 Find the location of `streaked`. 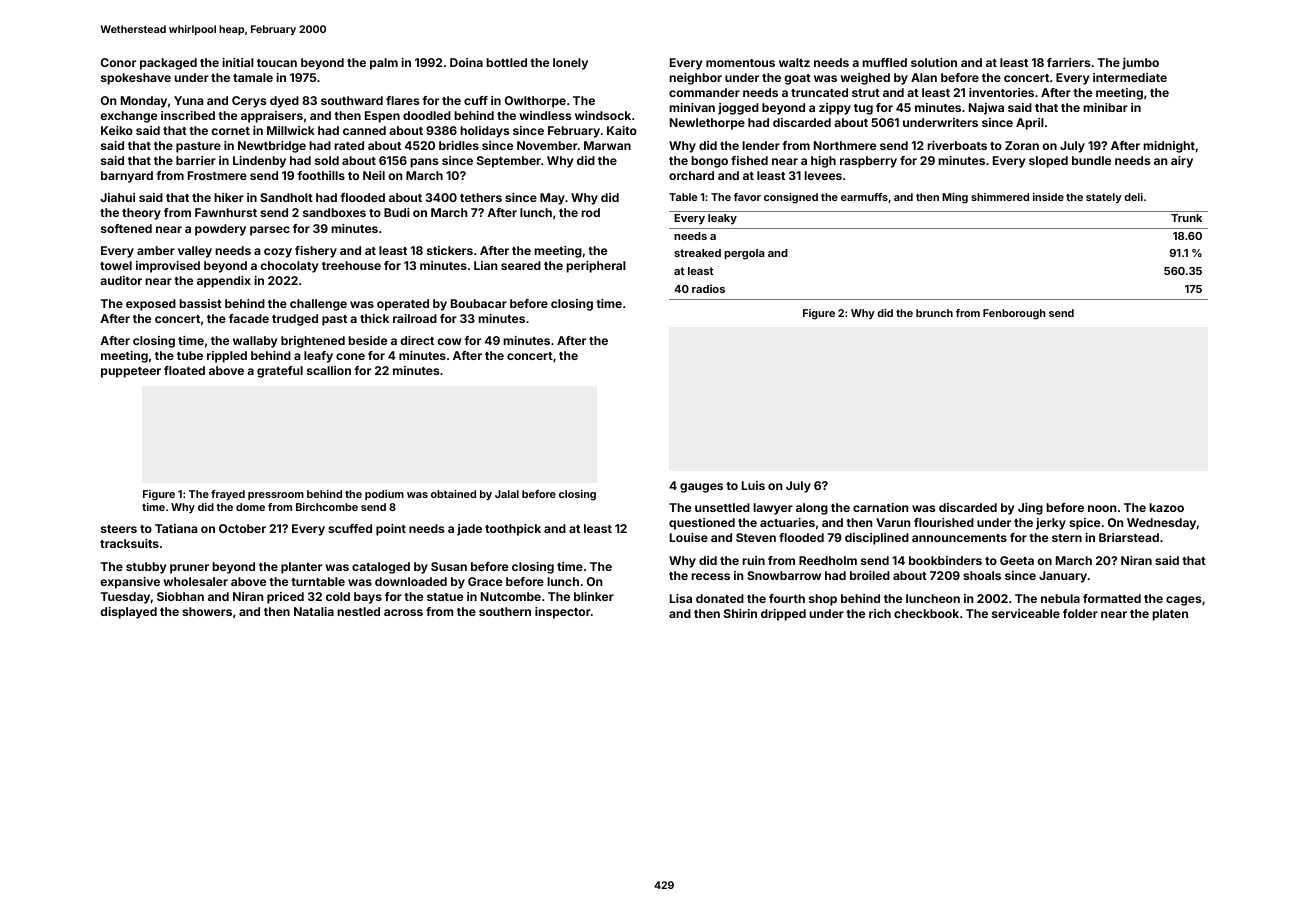

streaked is located at coordinates (697, 253).
